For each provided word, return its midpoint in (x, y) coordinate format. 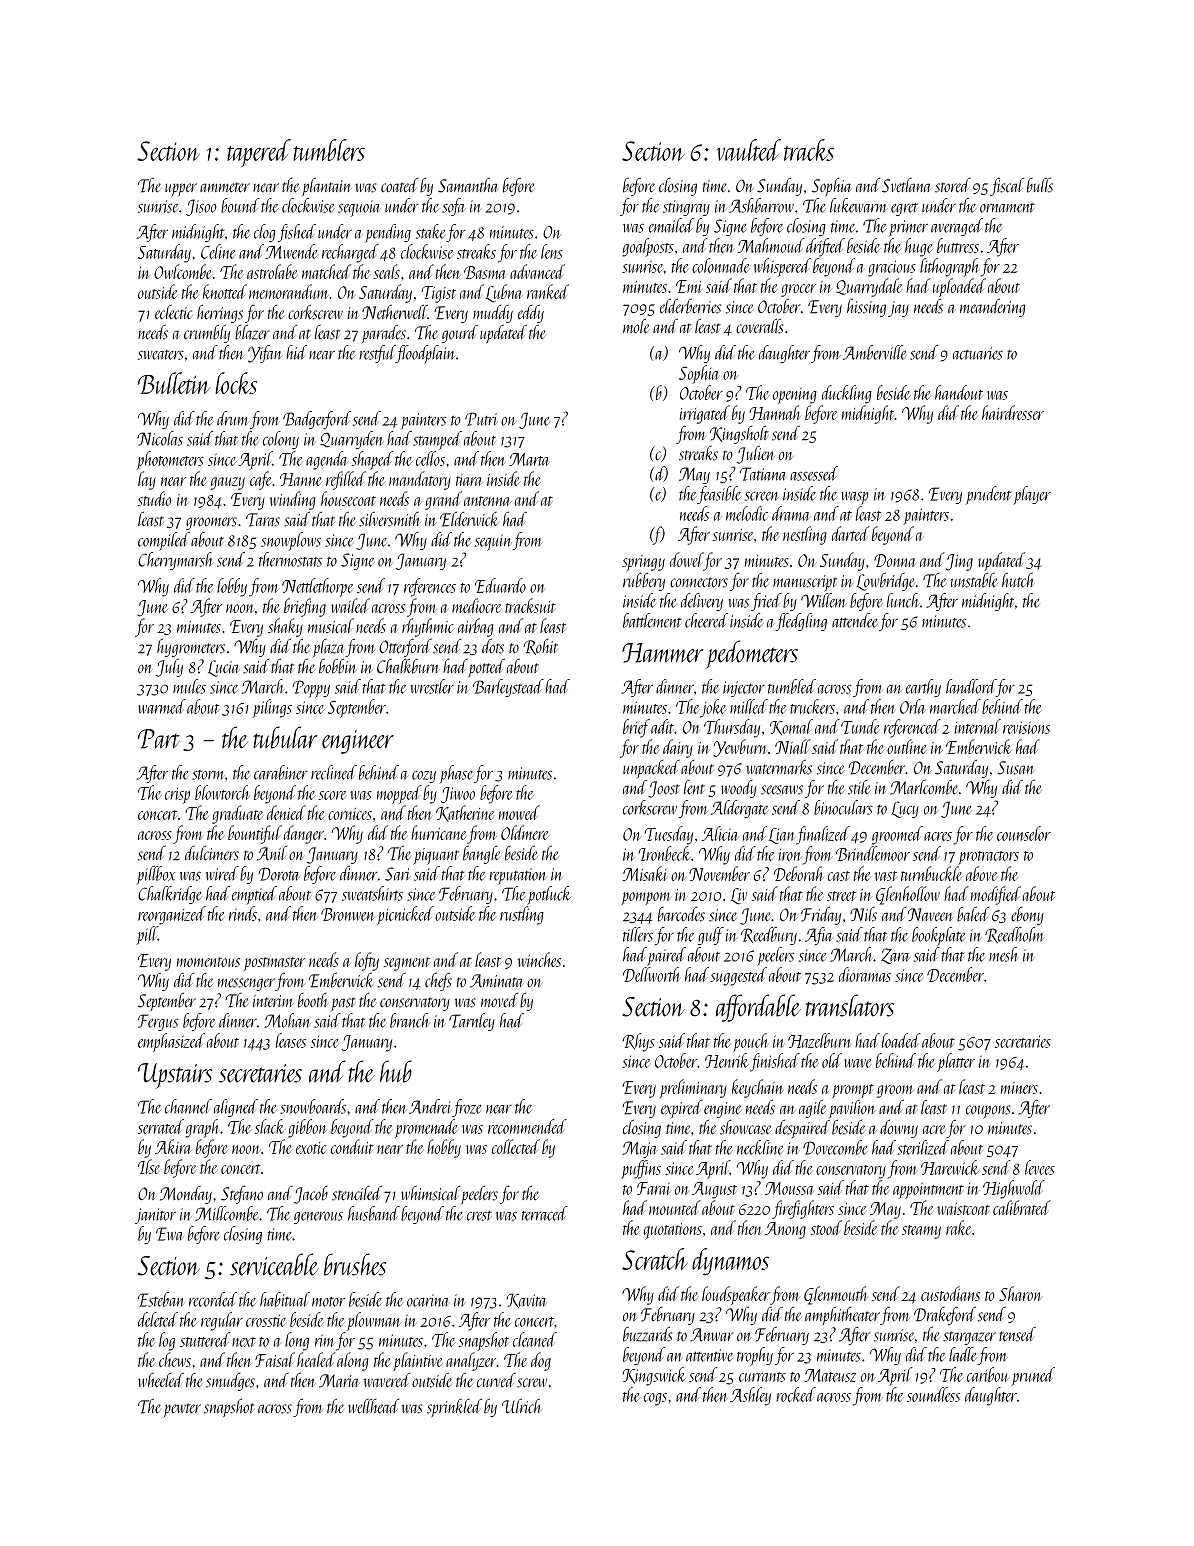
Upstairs (175, 1076)
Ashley (750, 1396)
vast (885, 876)
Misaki (645, 873)
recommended (527, 1126)
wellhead (373, 1406)
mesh (1004, 954)
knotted (225, 291)
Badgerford (317, 420)
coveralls (760, 326)
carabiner (281, 772)
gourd (460, 333)
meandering (993, 308)
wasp (854, 498)
